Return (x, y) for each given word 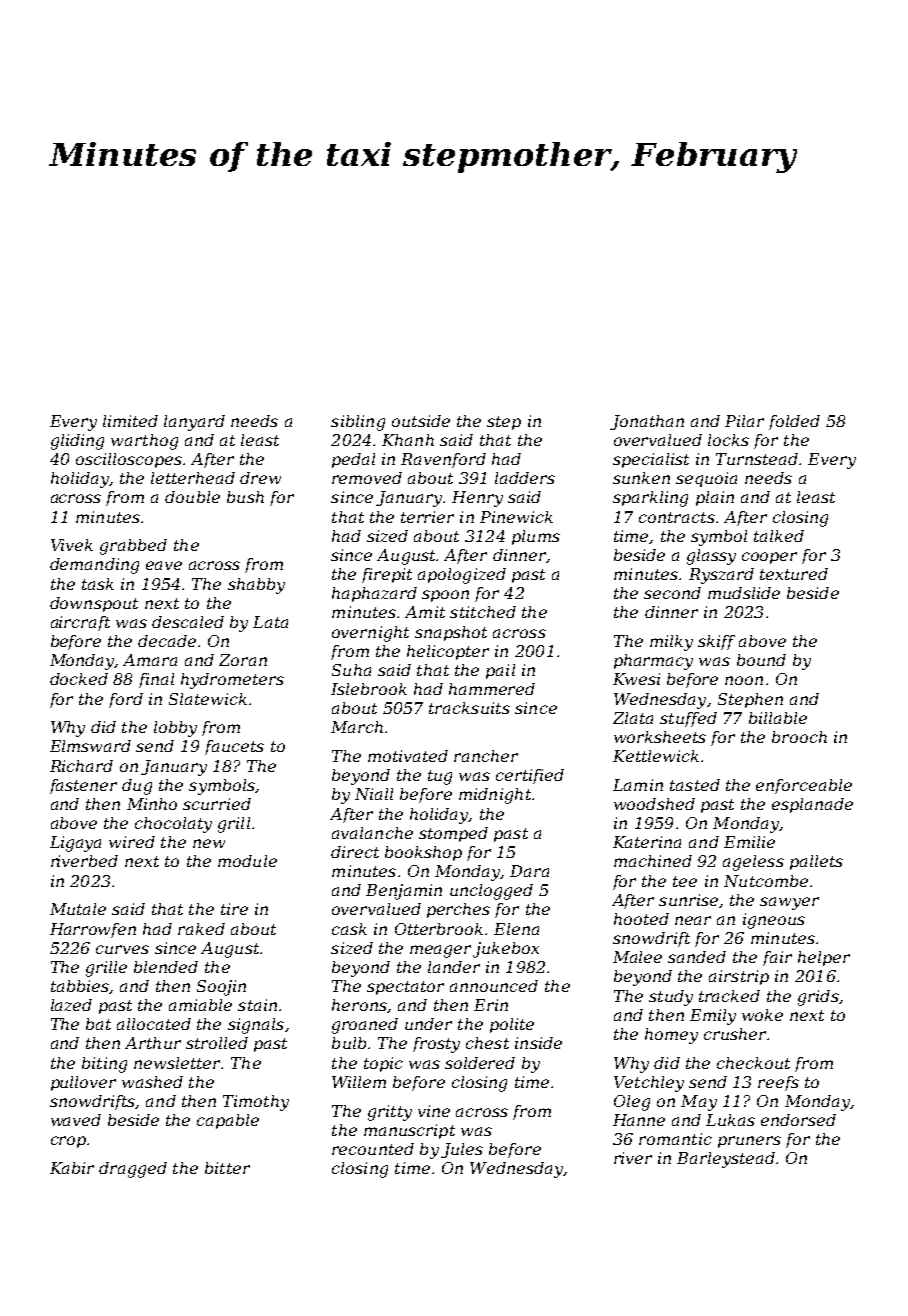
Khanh (408, 440)
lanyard (194, 423)
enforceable (804, 786)
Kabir (72, 1168)
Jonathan (647, 422)
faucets (234, 747)
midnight (495, 796)
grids (818, 998)
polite (512, 1025)
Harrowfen (93, 930)
